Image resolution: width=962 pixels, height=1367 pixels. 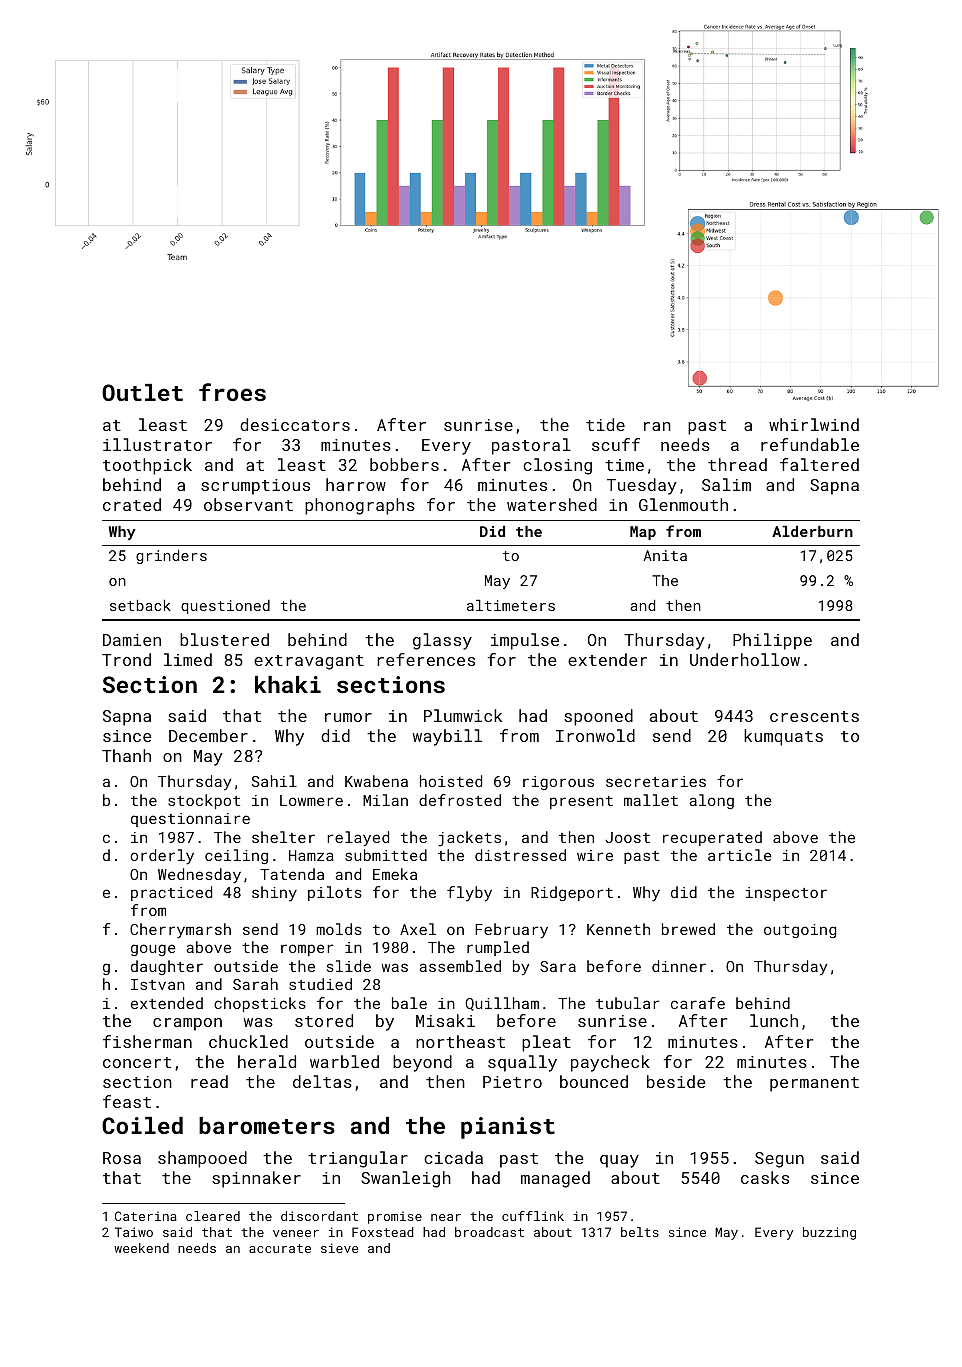 What do you see at coordinates (274, 893) in the screenshot?
I see `shiny` at bounding box center [274, 893].
